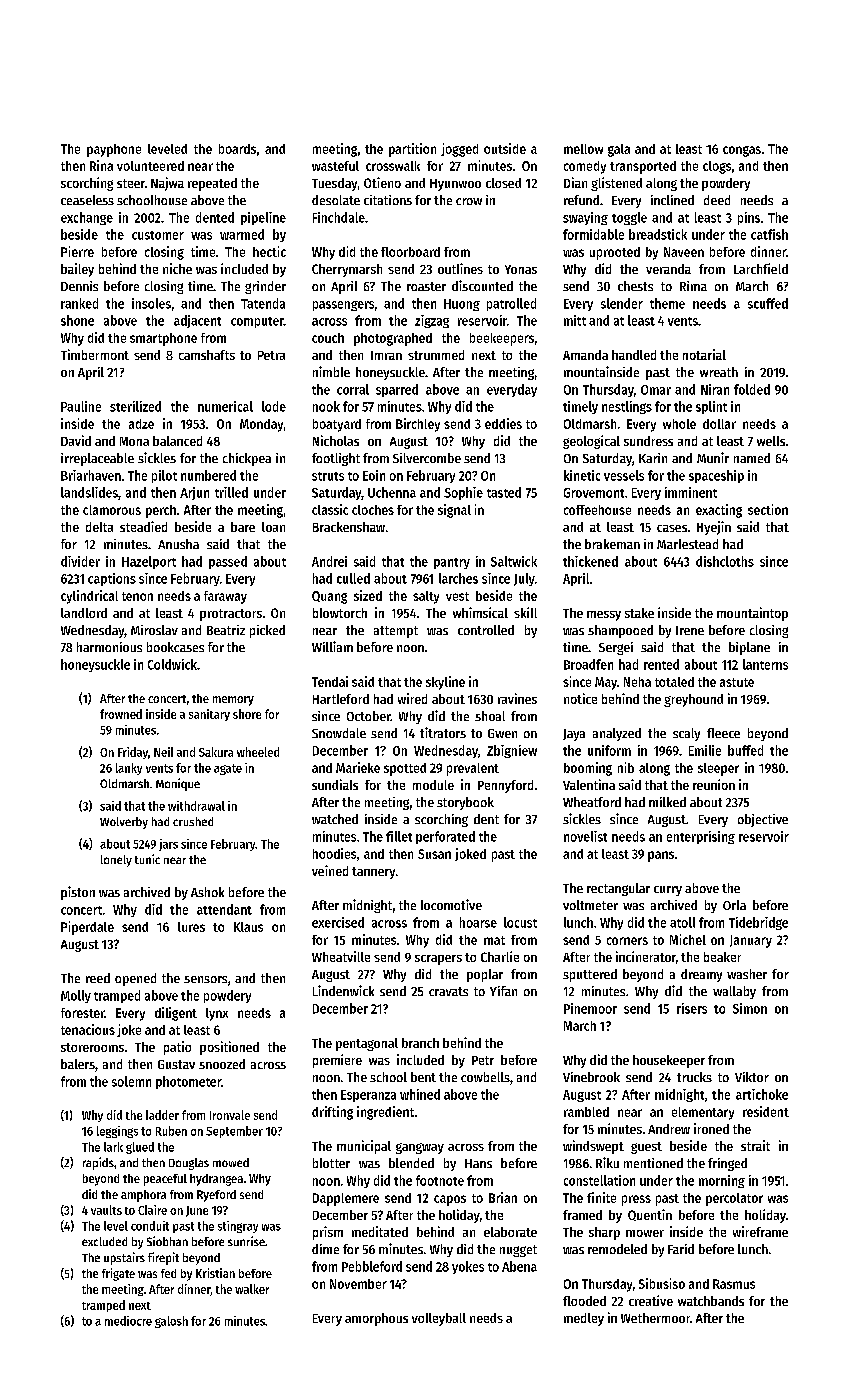  What do you see at coordinates (151, 303) in the page?
I see `insoles` at bounding box center [151, 303].
